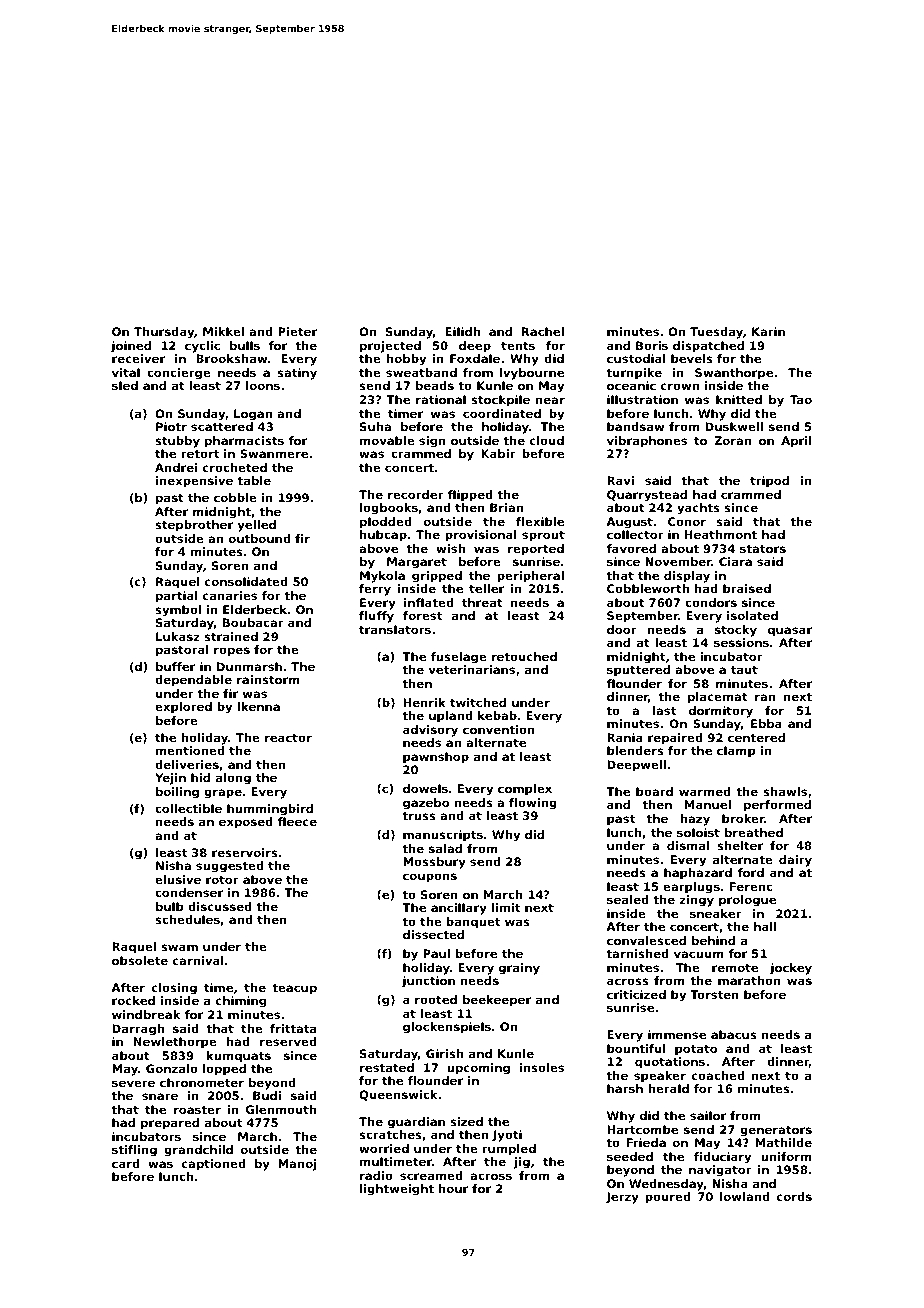 This page has height=1308, width=924. Describe the element at coordinates (198, 960) in the page. I see `carnival` at that location.
